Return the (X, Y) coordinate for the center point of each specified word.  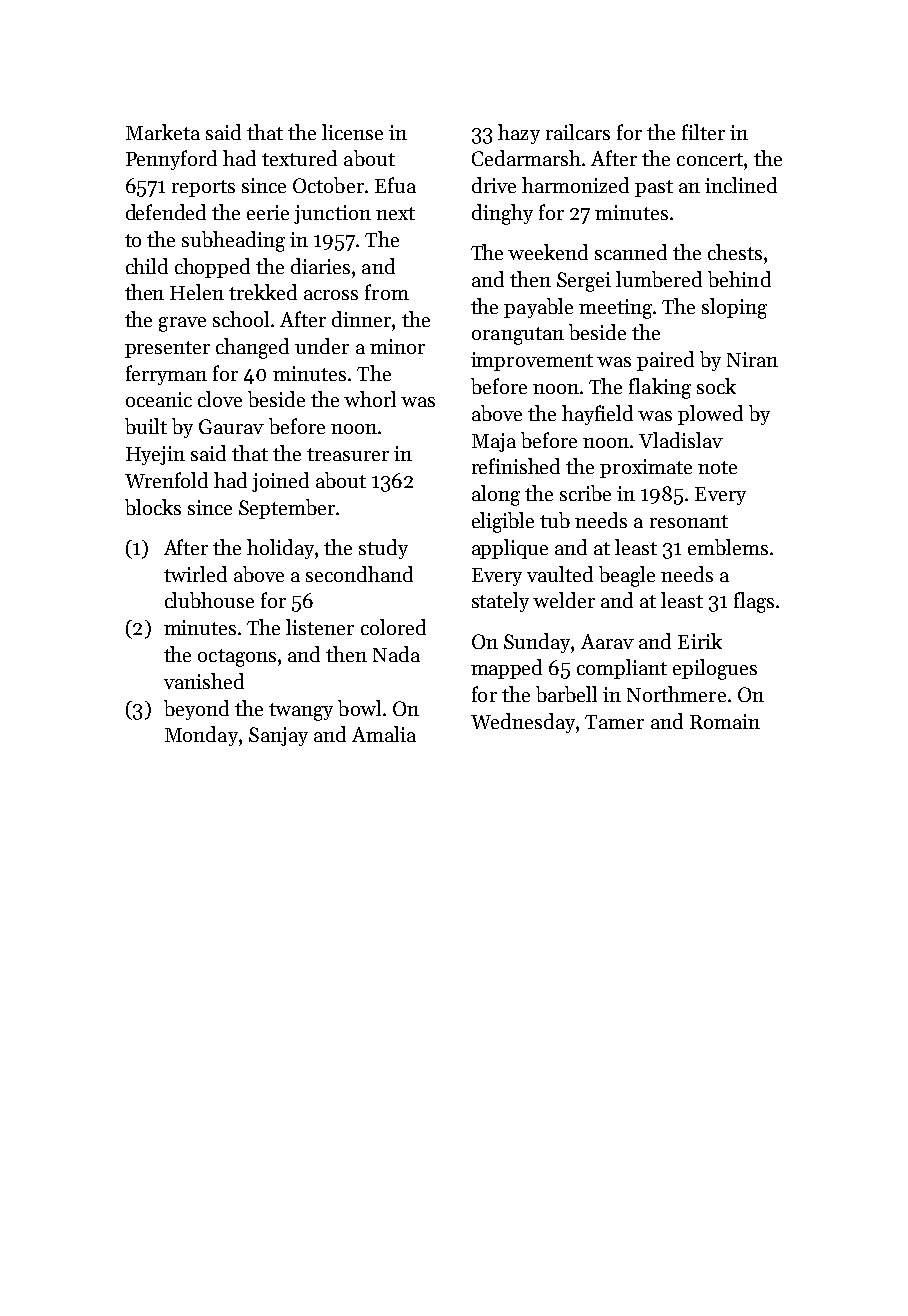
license (352, 132)
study (383, 549)
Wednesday (523, 723)
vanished (204, 681)
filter (703, 132)
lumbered (659, 279)
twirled (195, 574)
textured (299, 158)
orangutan (518, 336)
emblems (728, 547)
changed (252, 348)
